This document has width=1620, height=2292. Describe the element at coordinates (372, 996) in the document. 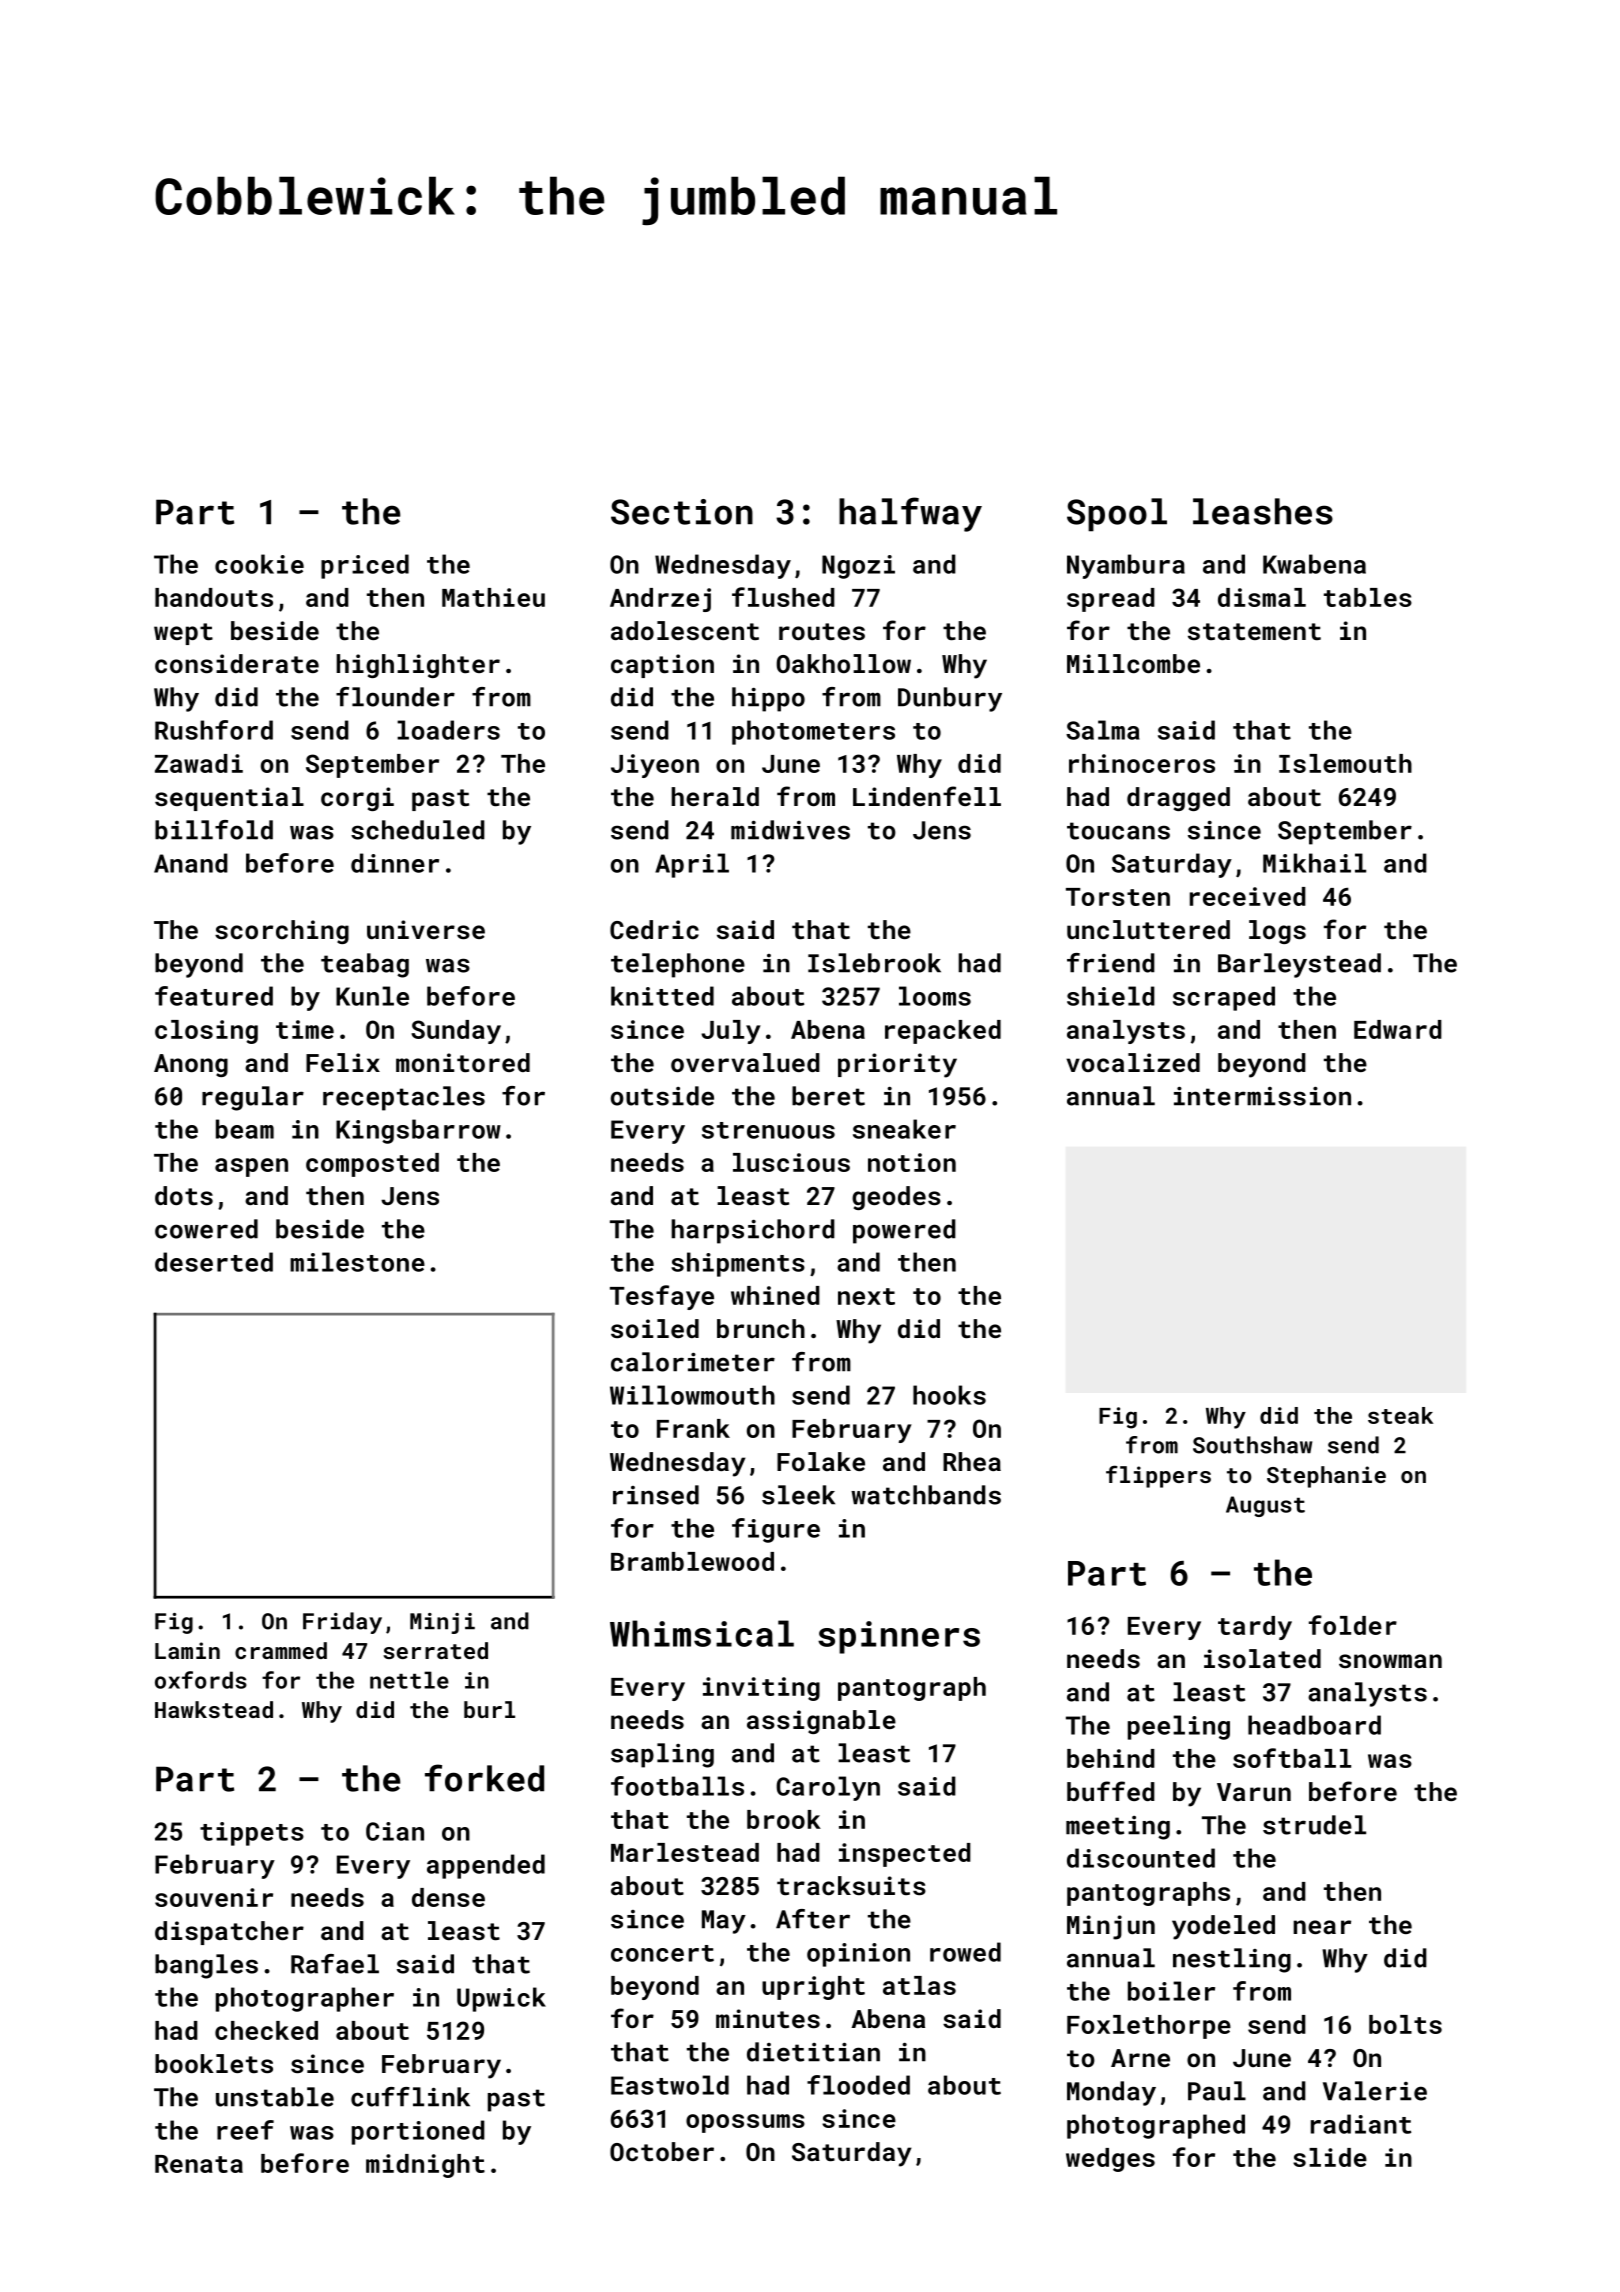

I see `Kunle` at that location.
